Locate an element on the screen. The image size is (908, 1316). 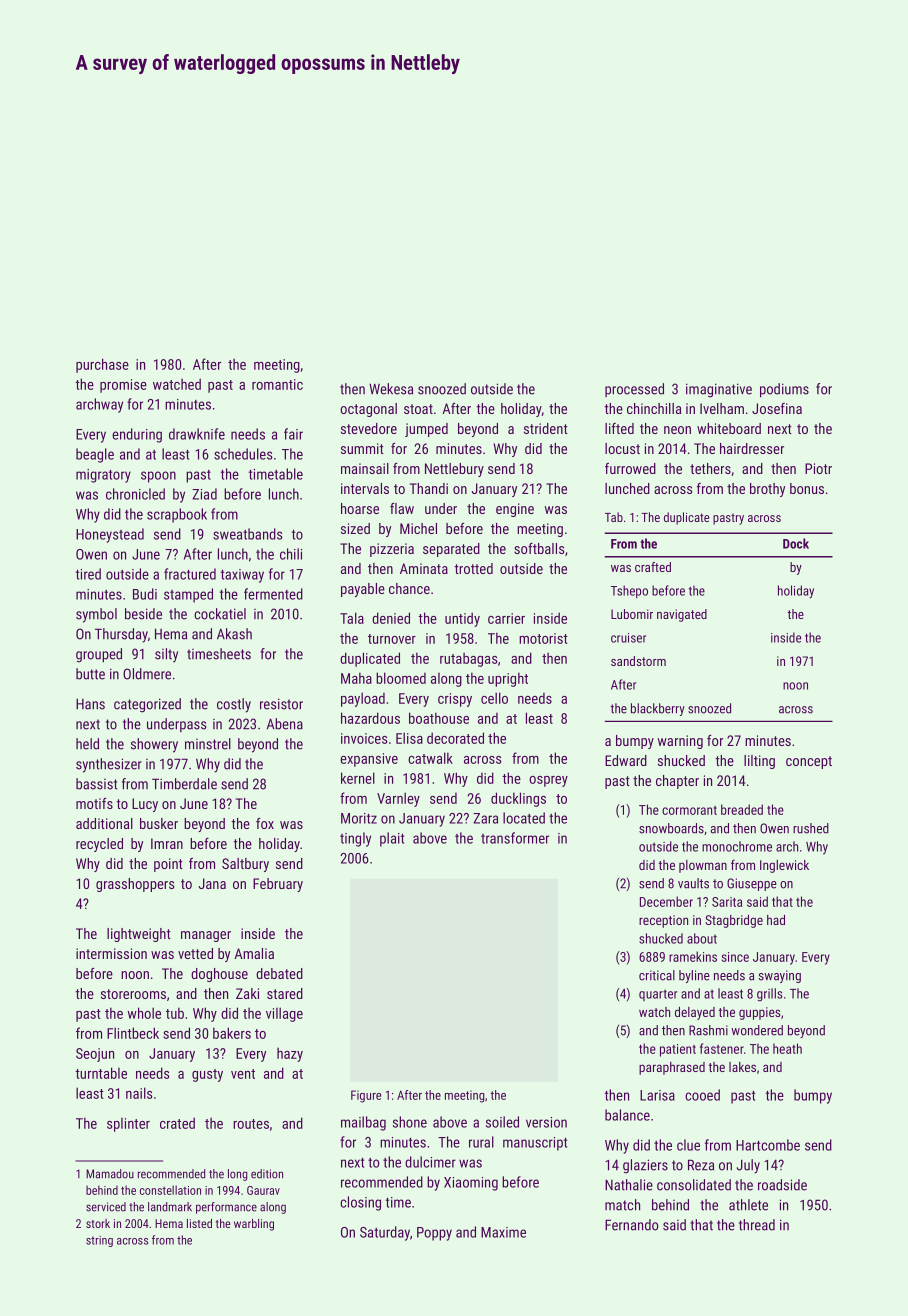
costly is located at coordinates (234, 705).
